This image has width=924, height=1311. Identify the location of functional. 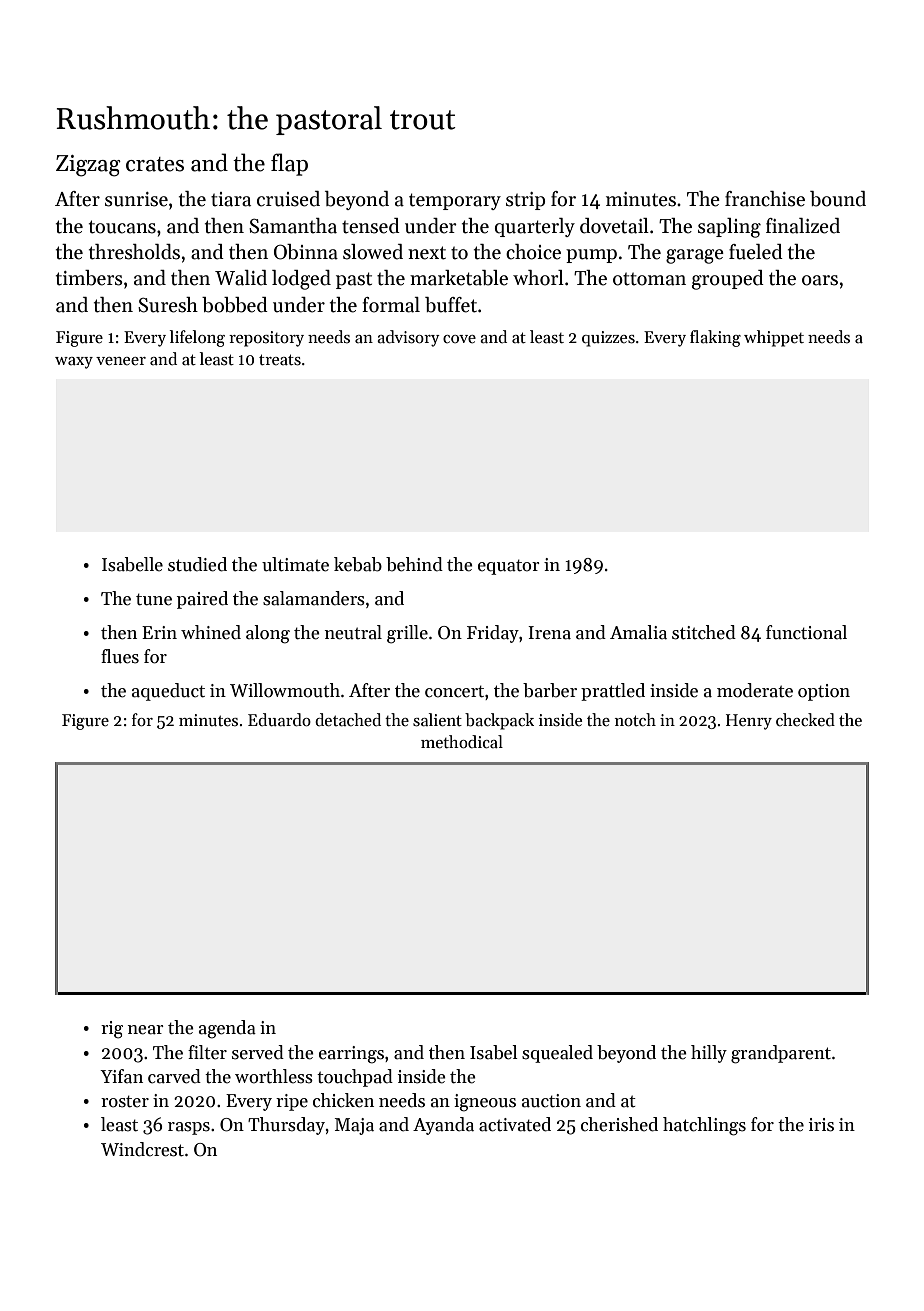
(806, 632).
